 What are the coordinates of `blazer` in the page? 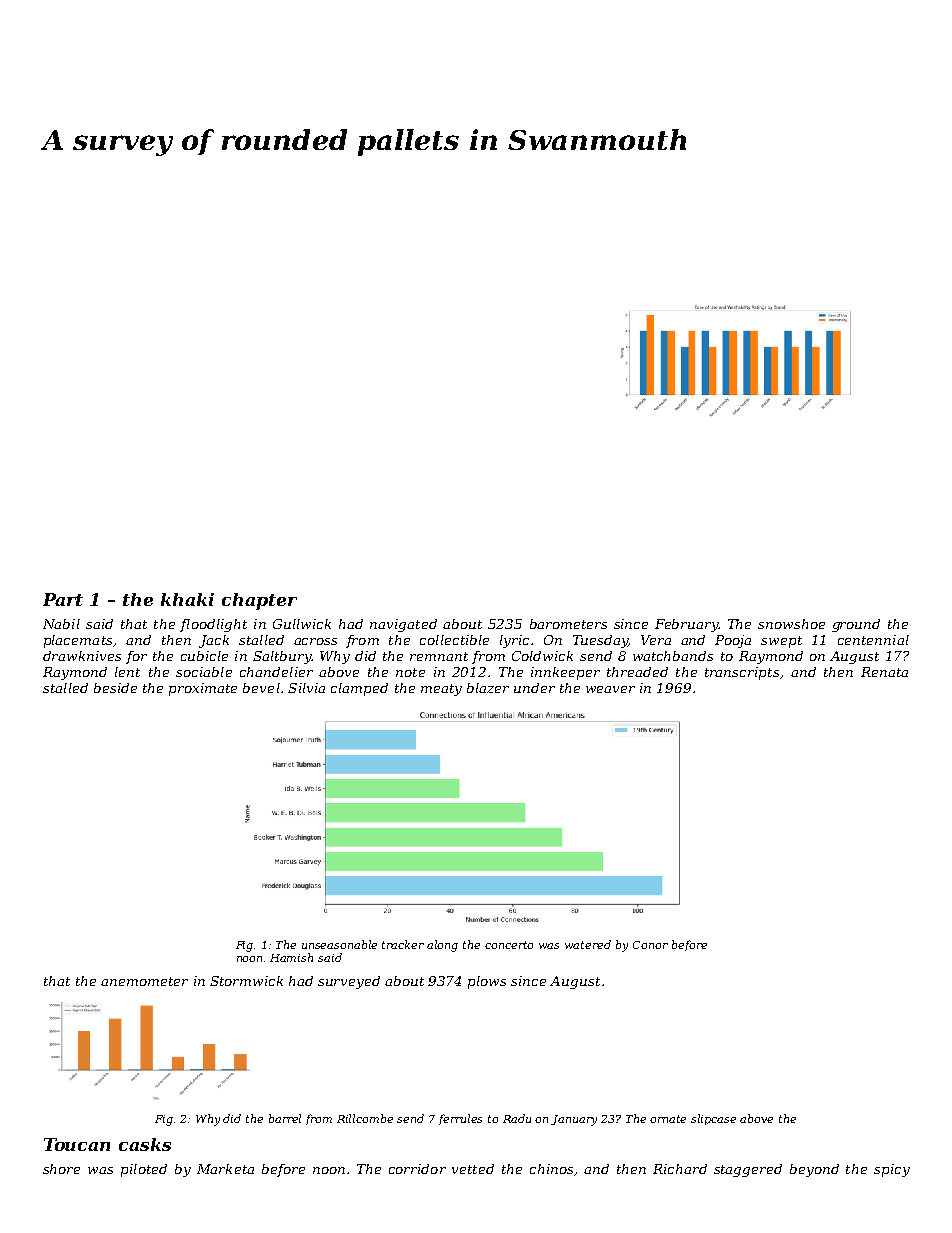 It's located at (488, 688).
